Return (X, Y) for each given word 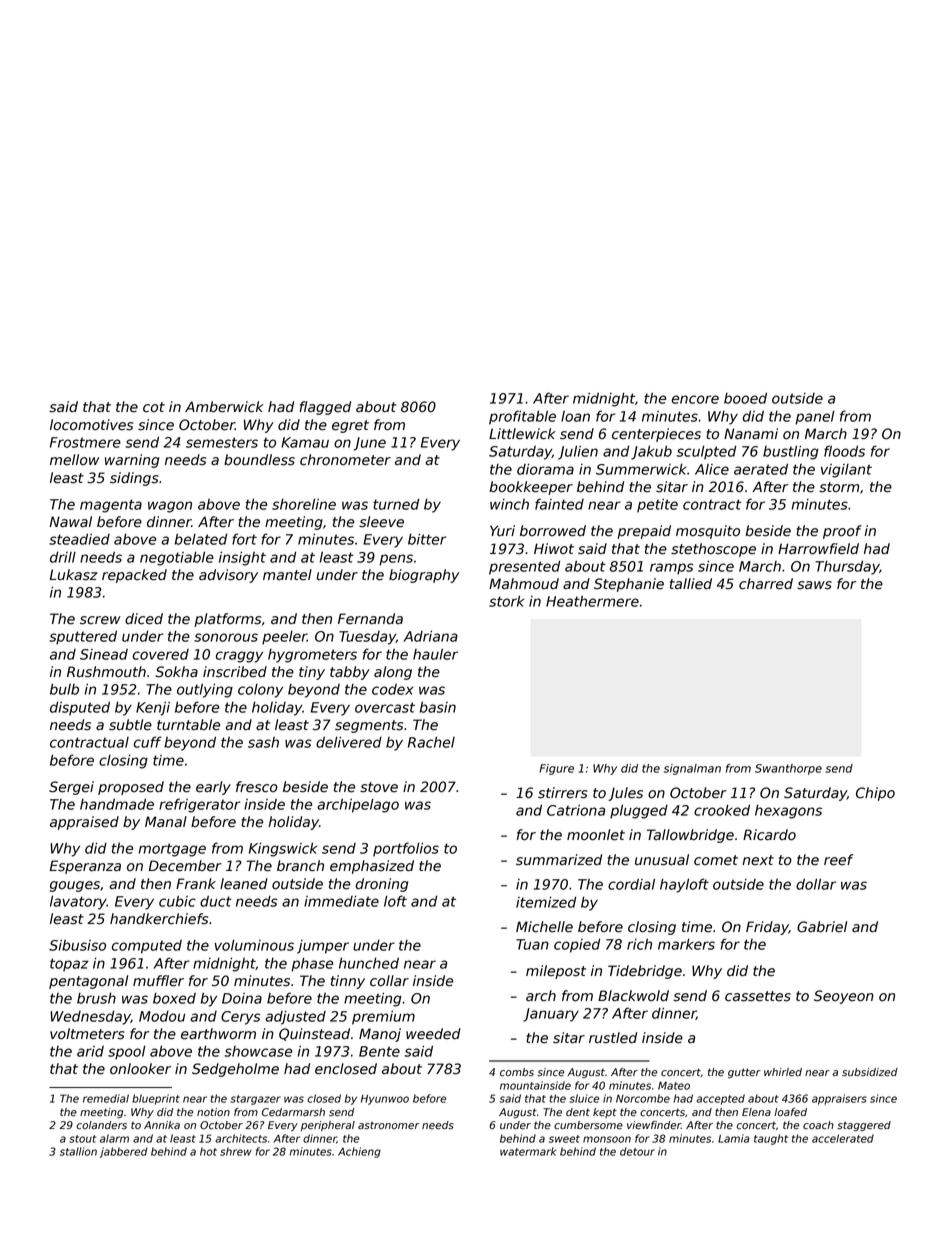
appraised (84, 823)
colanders (101, 1125)
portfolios (406, 849)
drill (63, 557)
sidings (134, 479)
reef (838, 860)
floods (844, 451)
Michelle (544, 927)
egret (350, 426)
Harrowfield (818, 549)
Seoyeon (844, 997)
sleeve (381, 522)
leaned (244, 884)
